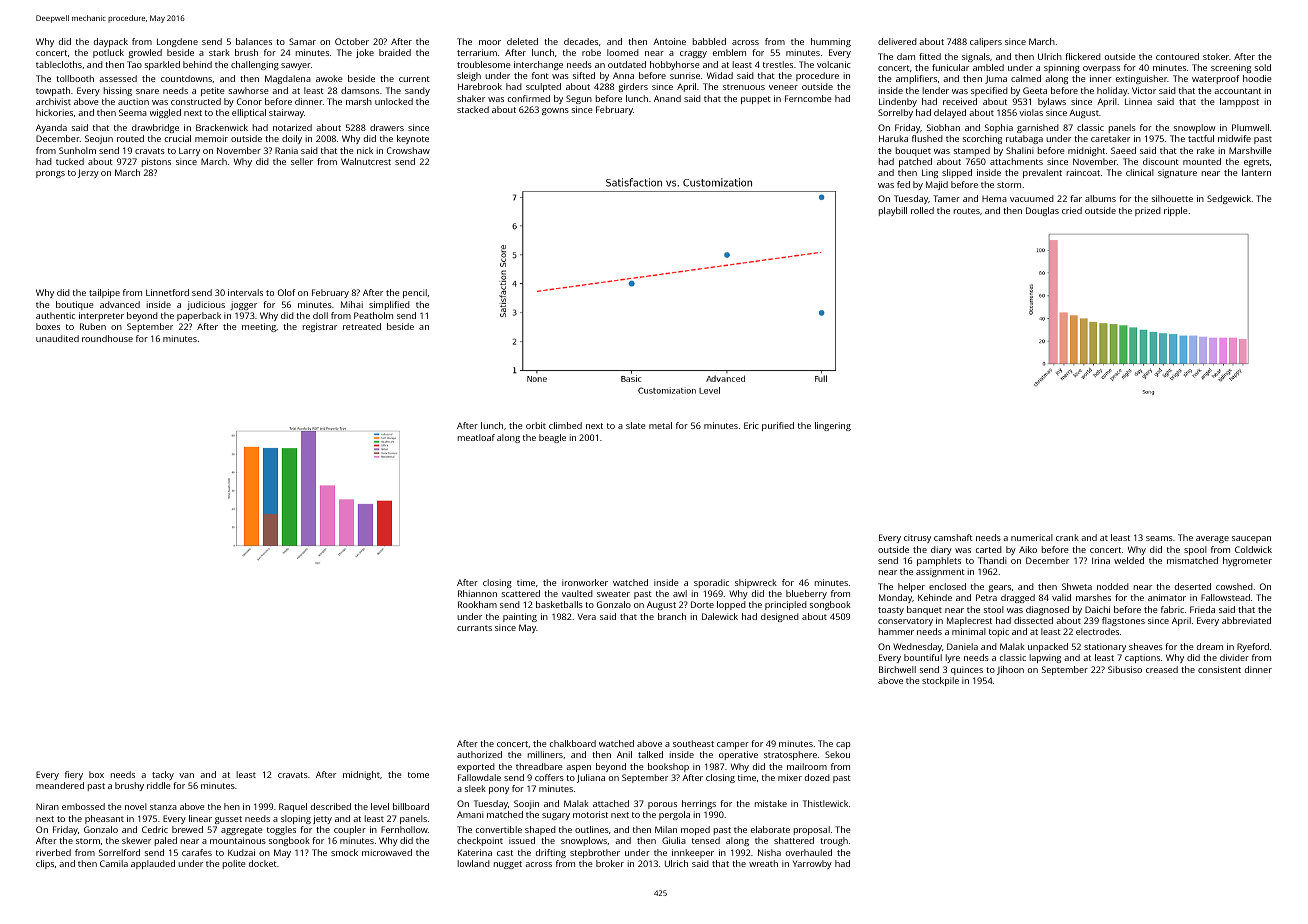 This document has height=924, width=1308. What do you see at coordinates (536, 425) in the document?
I see `orbit` at bounding box center [536, 425].
